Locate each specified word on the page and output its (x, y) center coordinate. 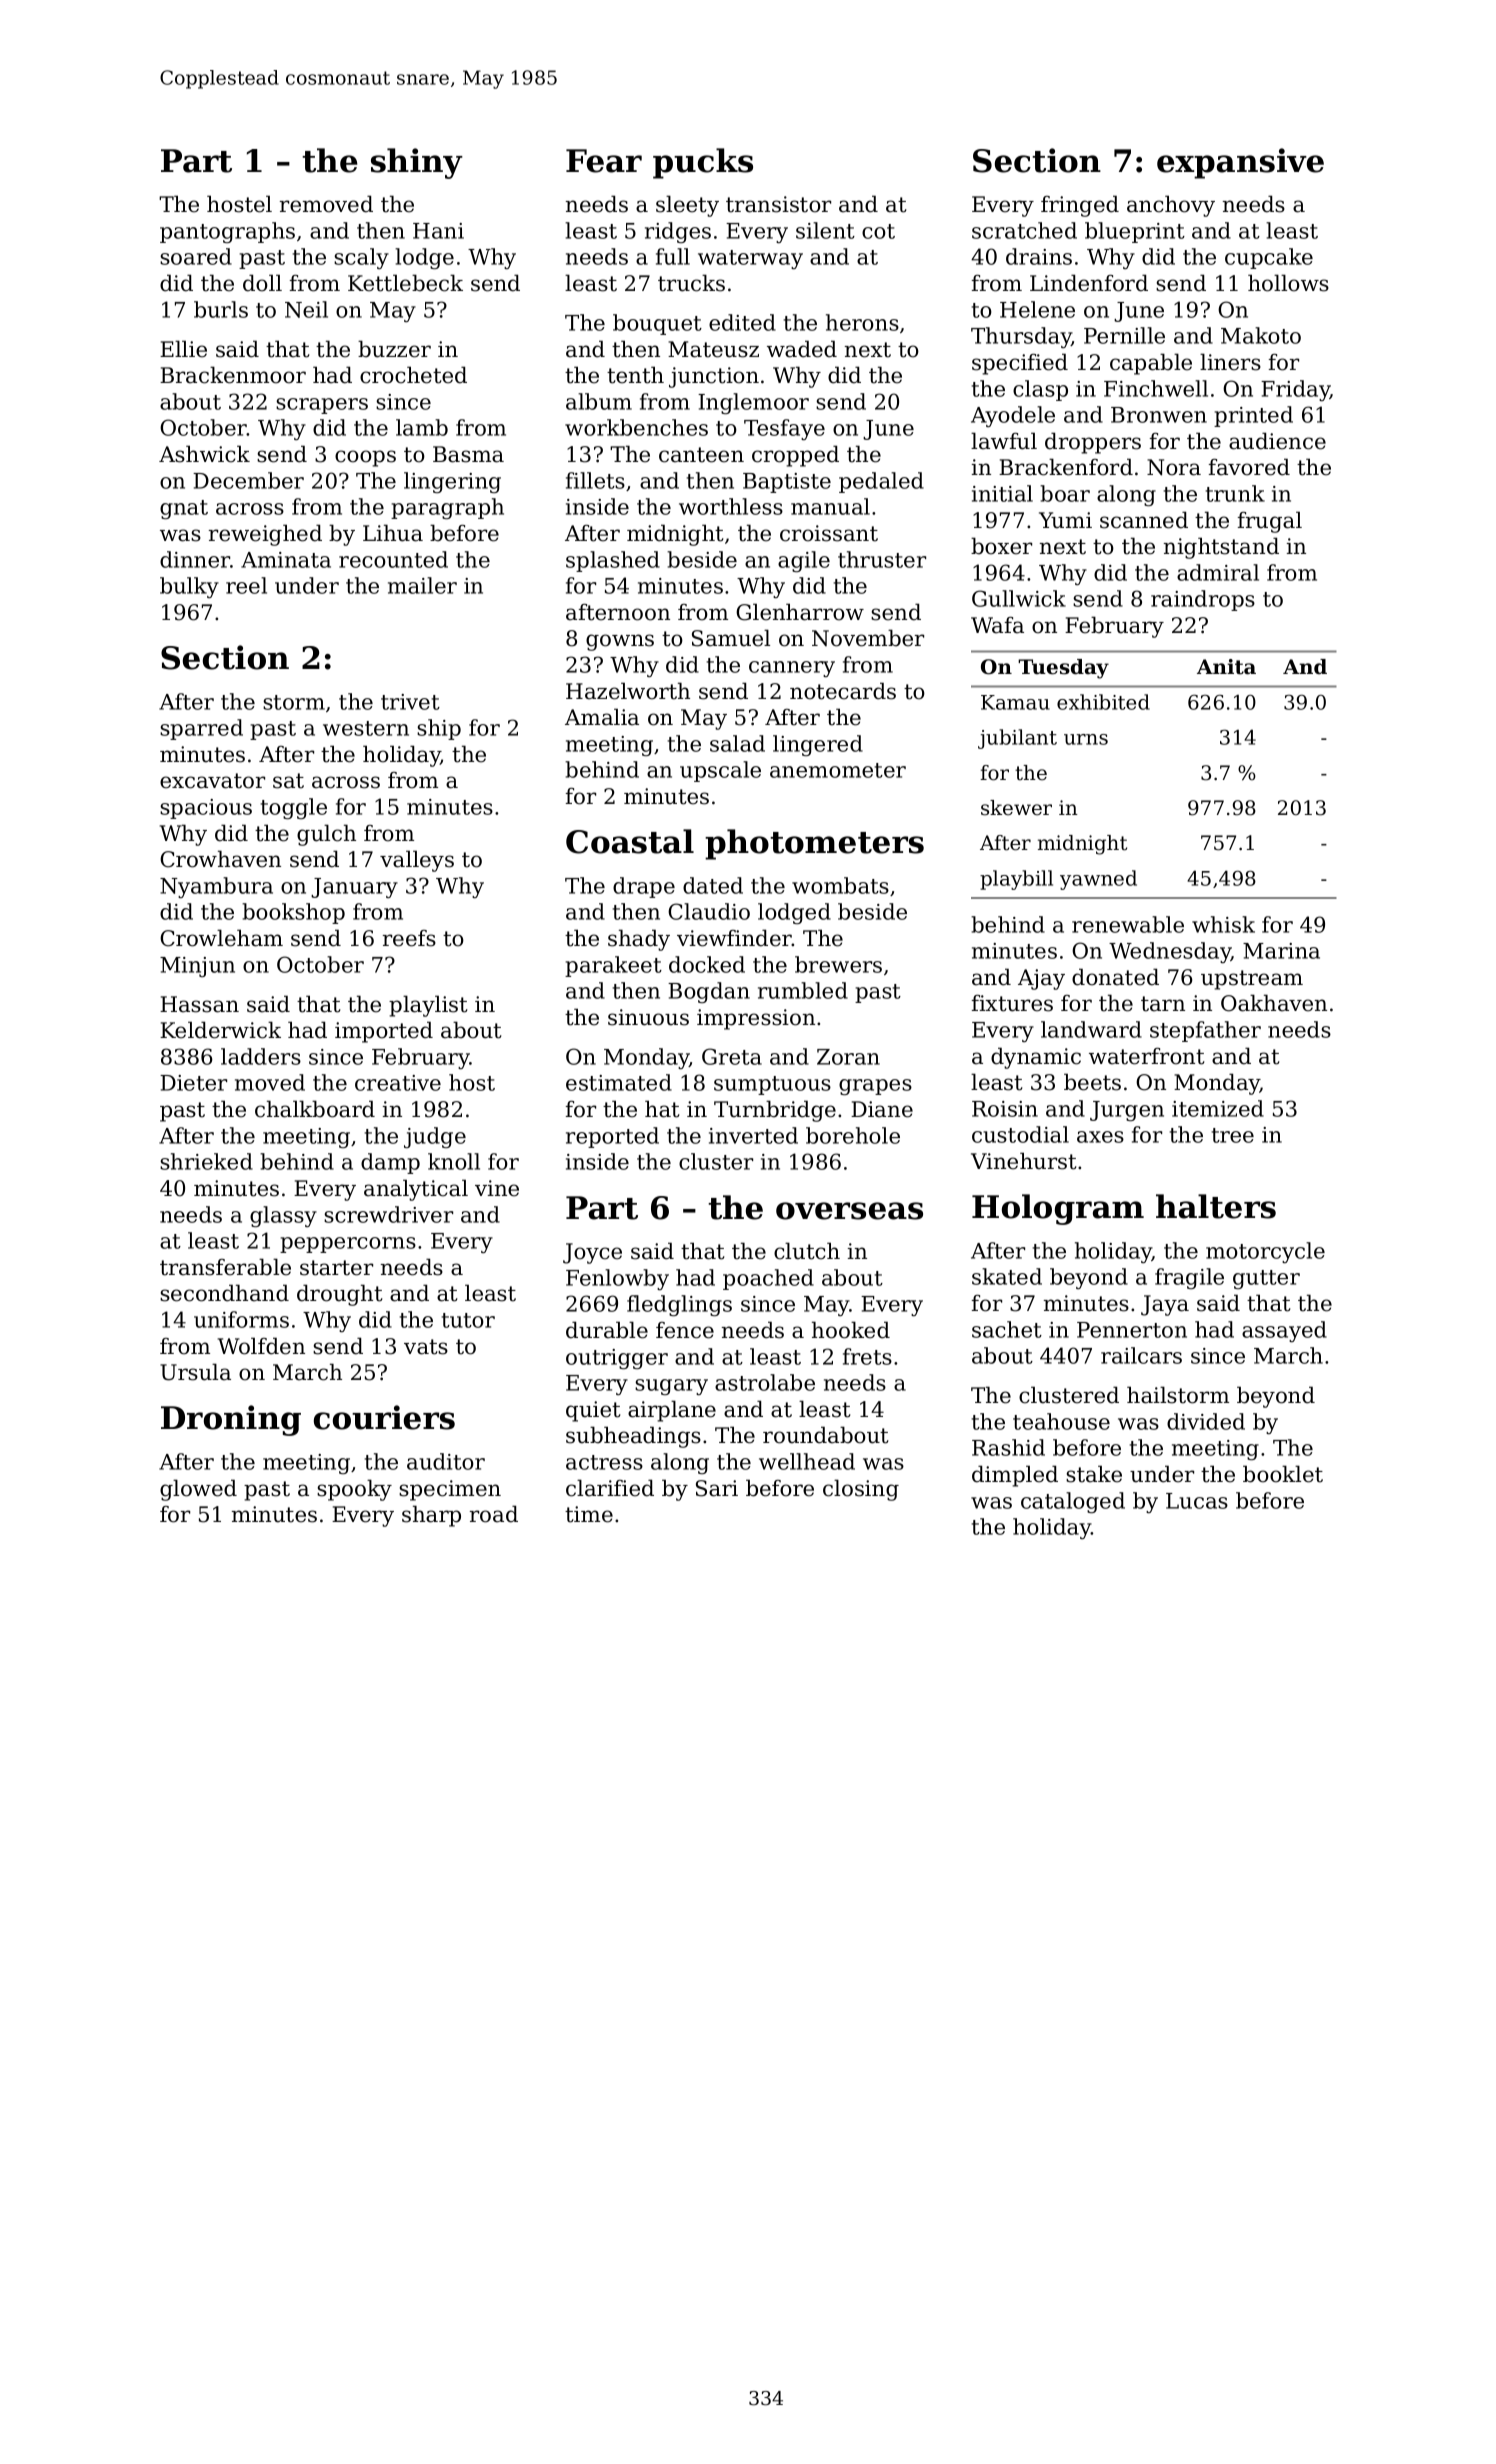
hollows (1288, 283)
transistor (778, 204)
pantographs (227, 232)
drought (339, 1295)
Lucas (1197, 1501)
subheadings (633, 1437)
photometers (814, 844)
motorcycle (1265, 1252)
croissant (829, 533)
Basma (468, 454)
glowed (198, 1490)
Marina (1281, 951)
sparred (201, 729)
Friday (1295, 390)
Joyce (592, 1253)
